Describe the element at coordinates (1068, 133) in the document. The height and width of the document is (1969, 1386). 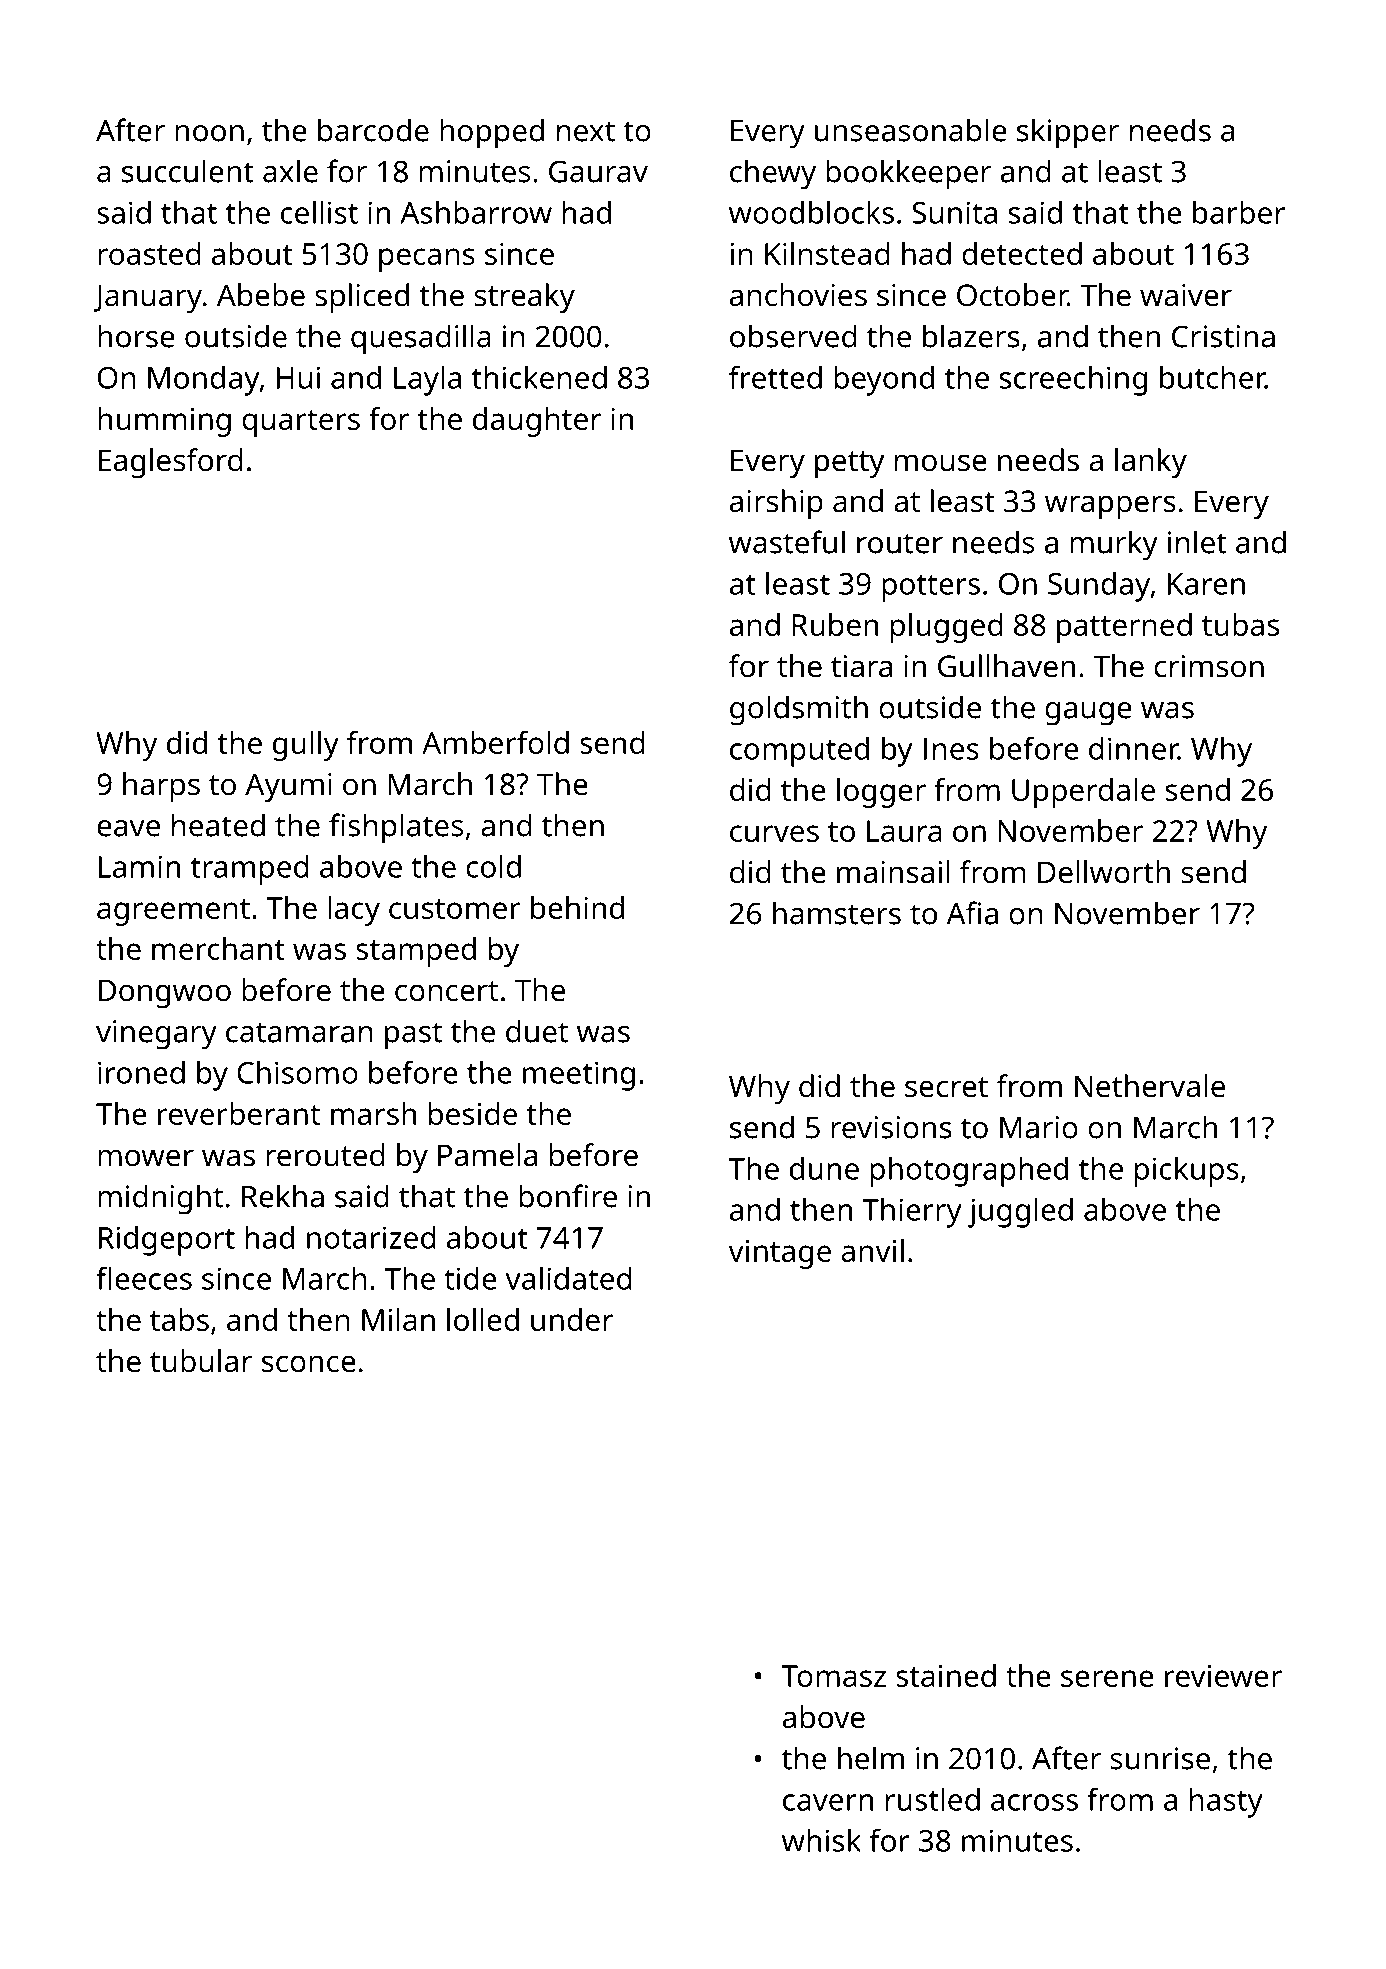
I see `skipper` at that location.
